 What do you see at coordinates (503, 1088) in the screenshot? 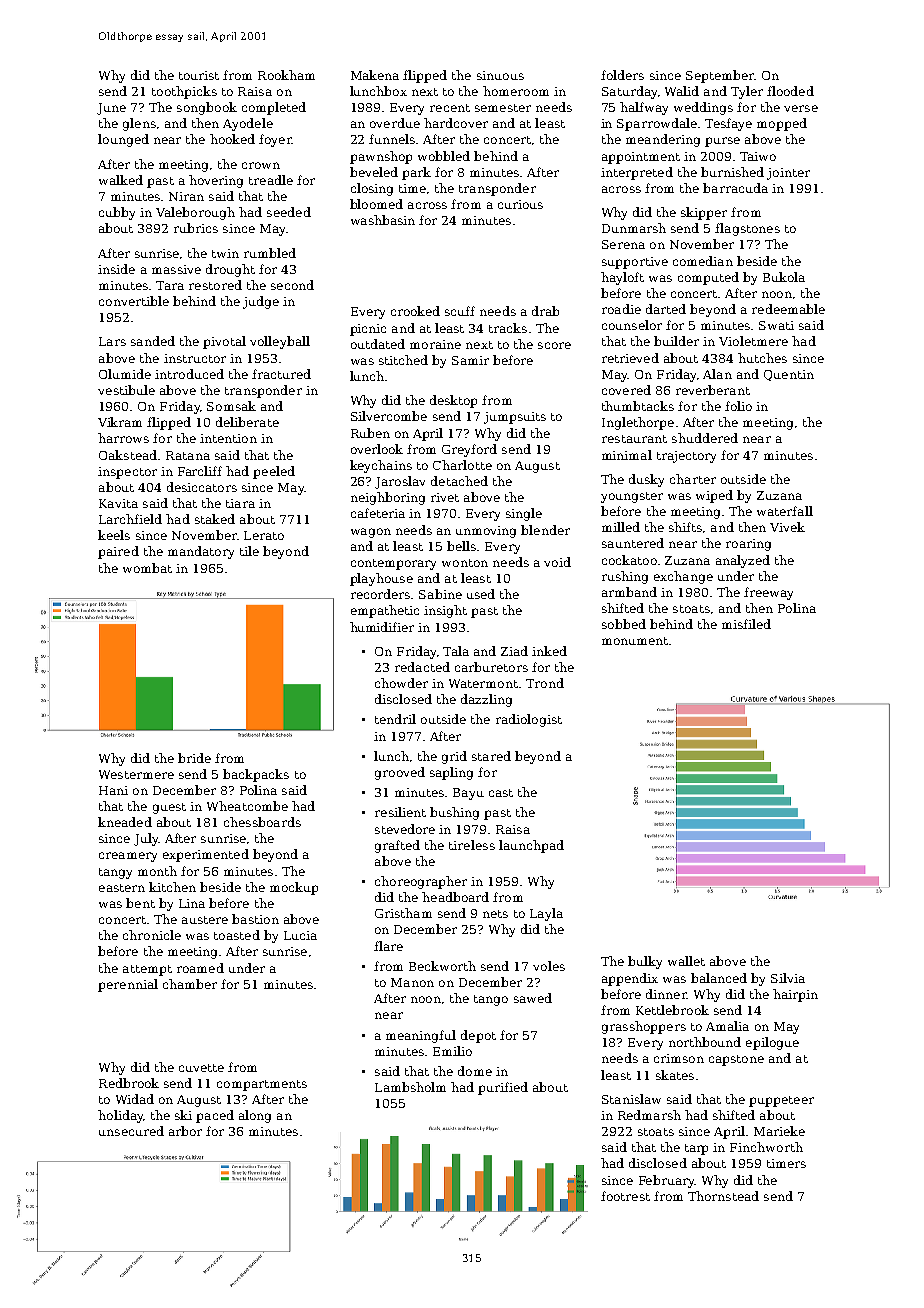
I see `purified` at bounding box center [503, 1088].
